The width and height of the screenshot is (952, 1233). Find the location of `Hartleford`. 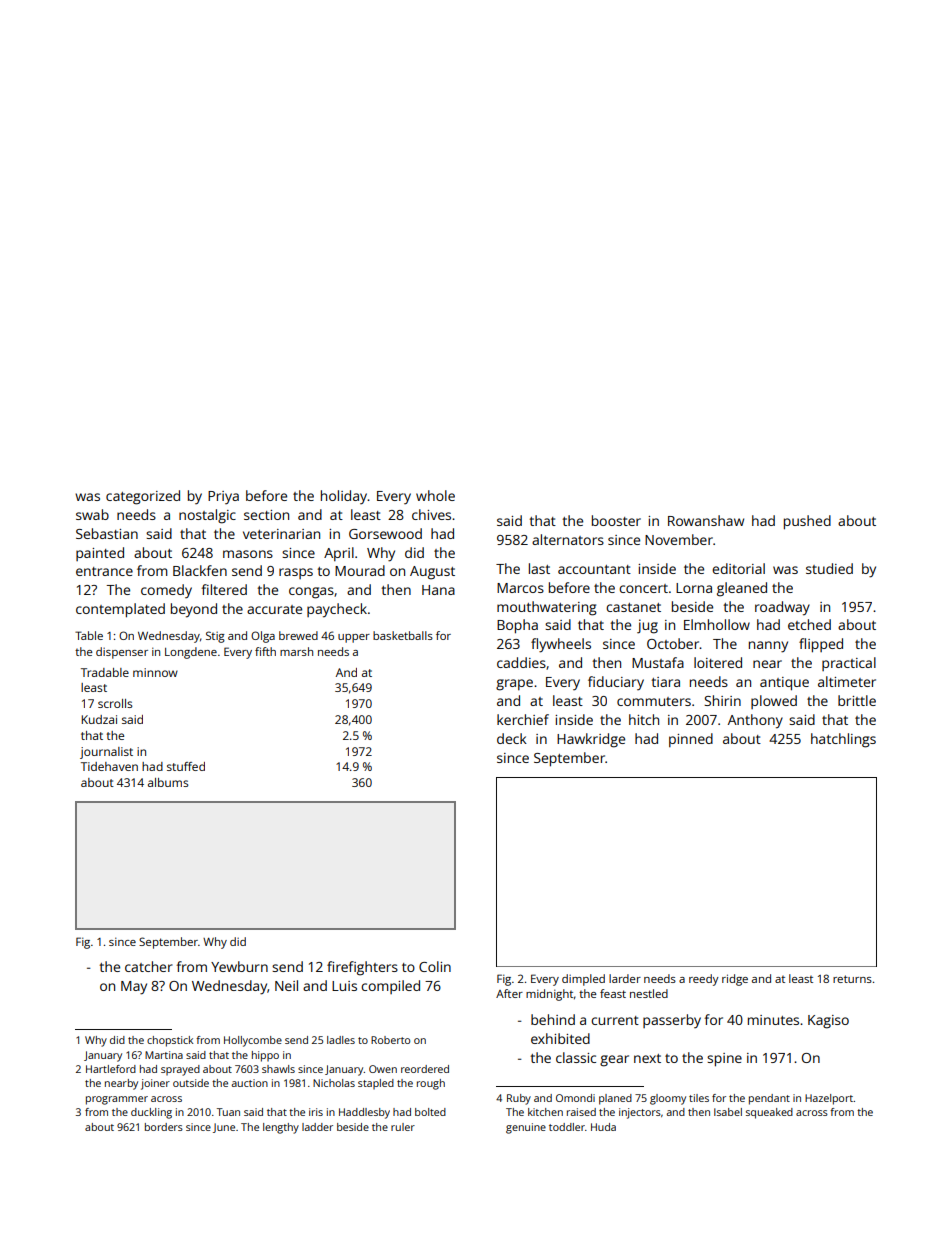

Hartleford is located at coordinates (111, 1069).
